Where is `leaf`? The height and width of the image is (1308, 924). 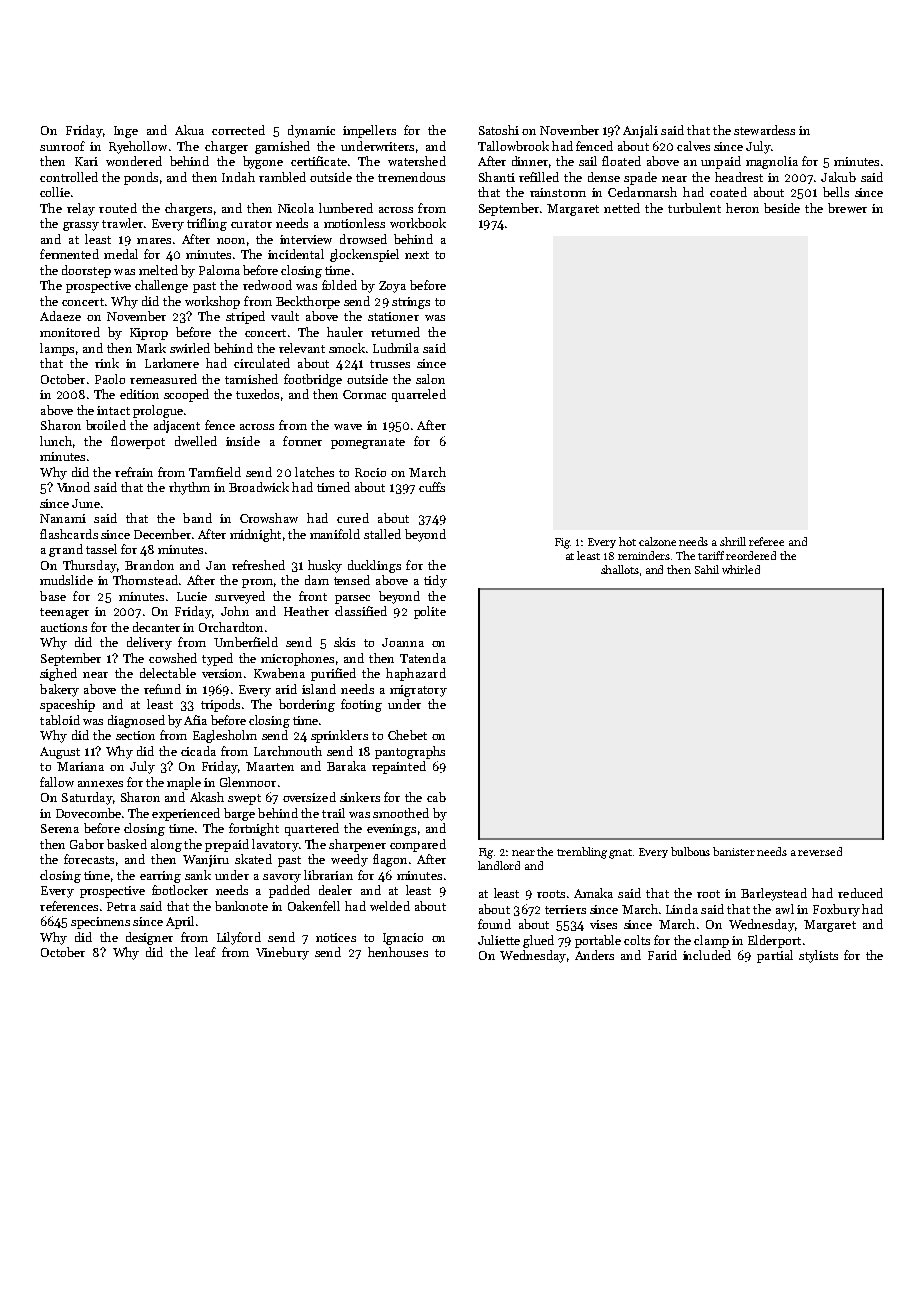
leaf is located at coordinates (205, 952).
